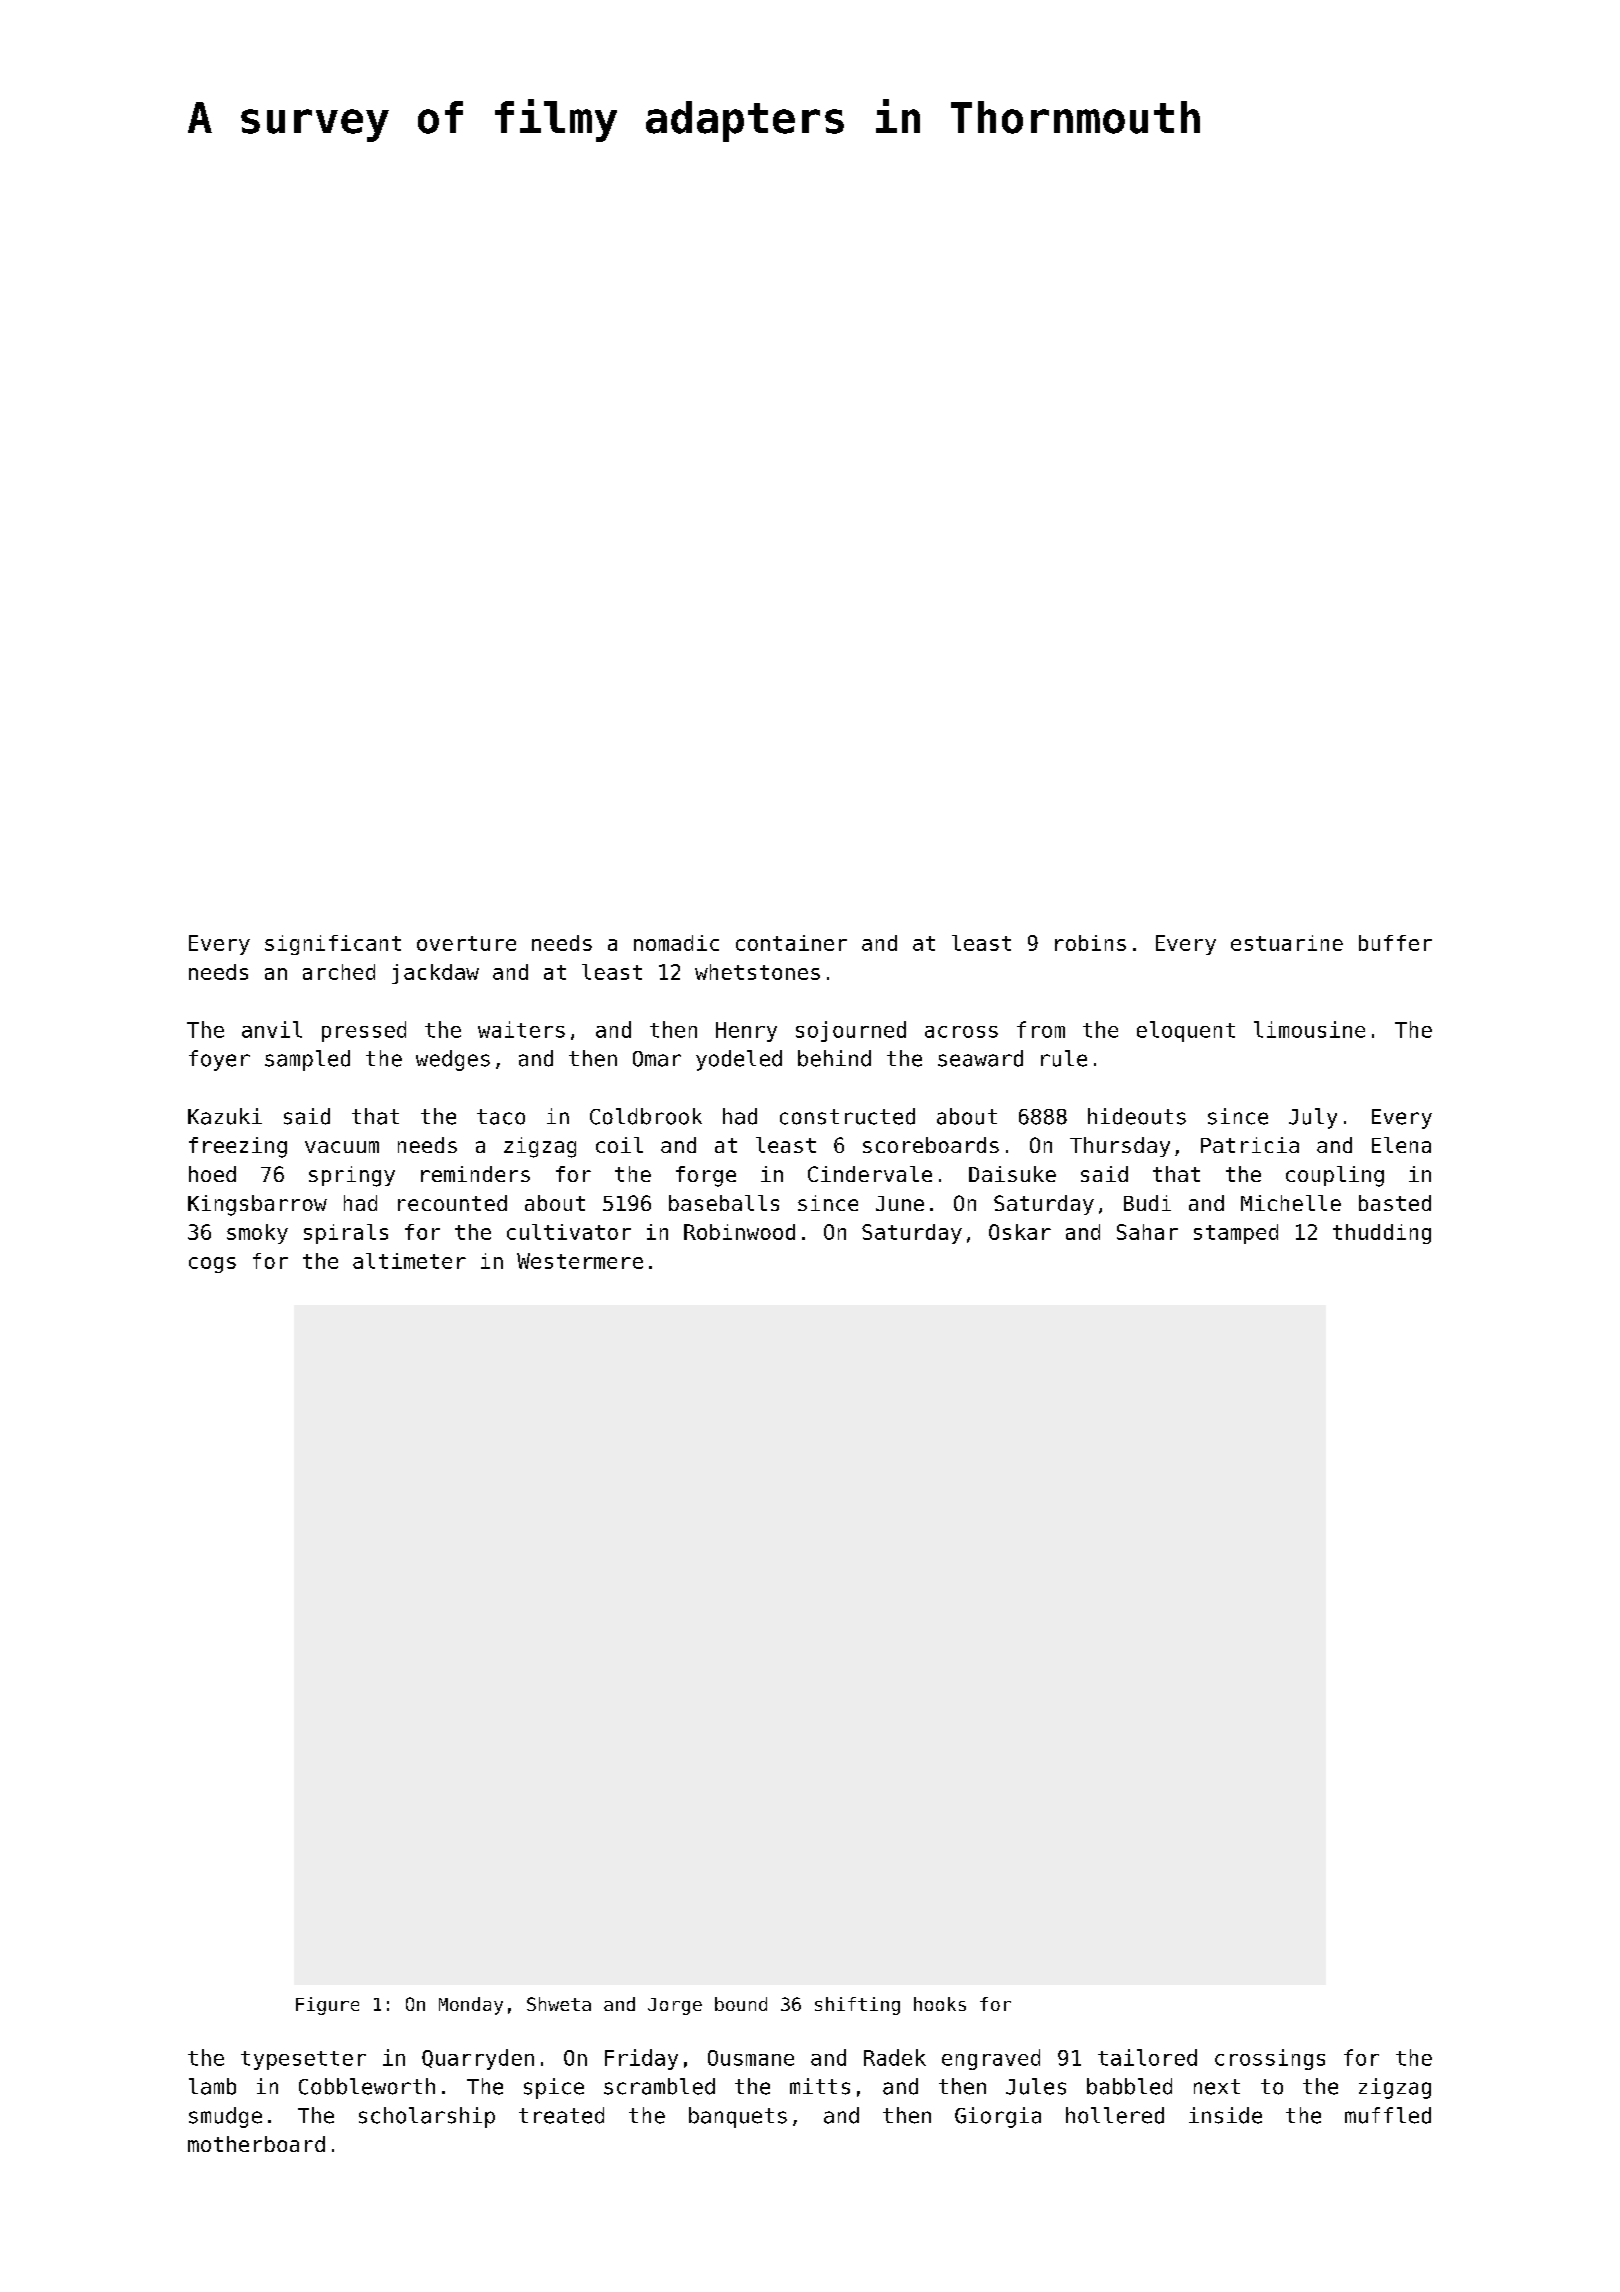 This screenshot has width=1620, height=2292. I want to click on seaward, so click(980, 1058).
